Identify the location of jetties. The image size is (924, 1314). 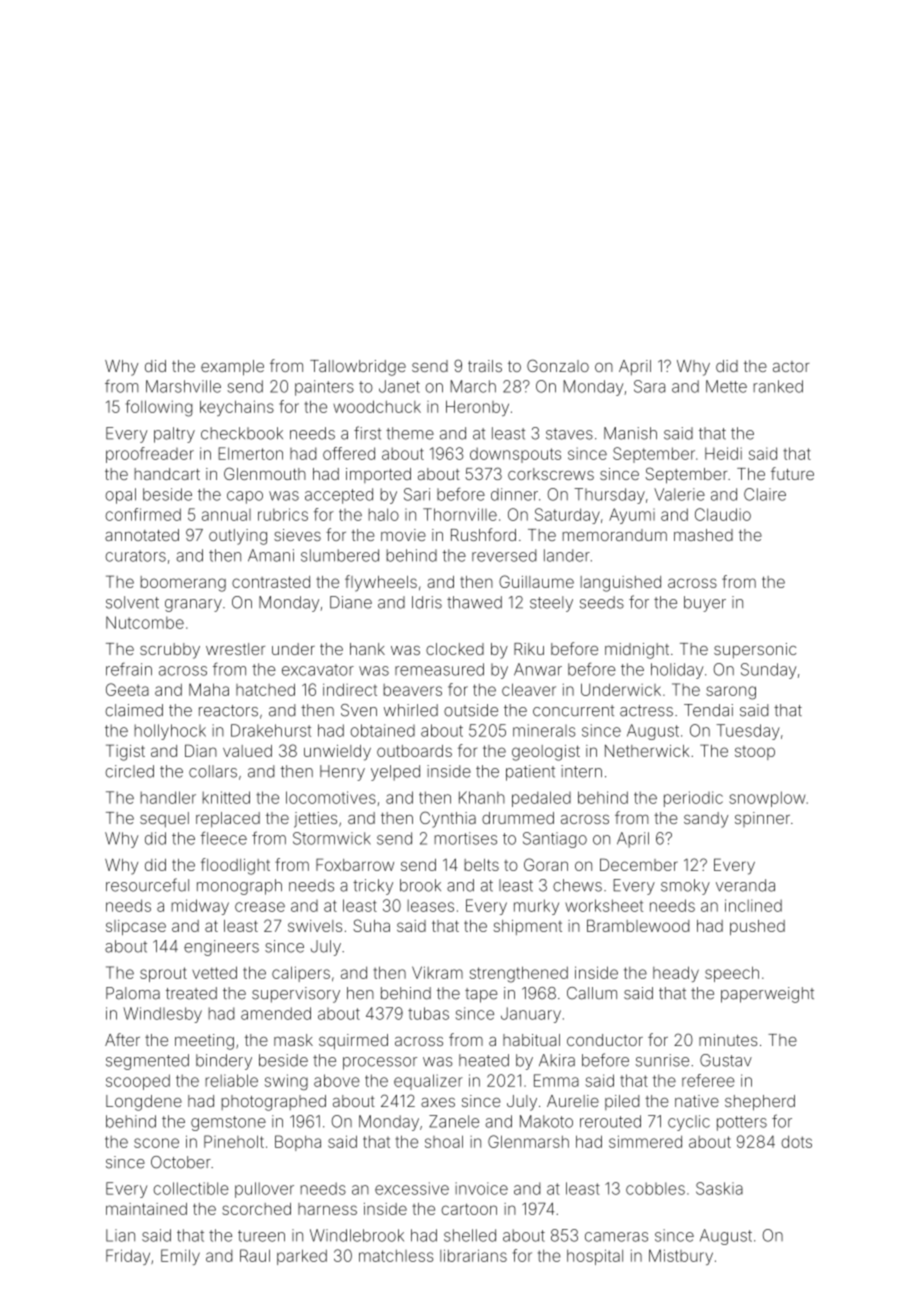
(315, 820).
